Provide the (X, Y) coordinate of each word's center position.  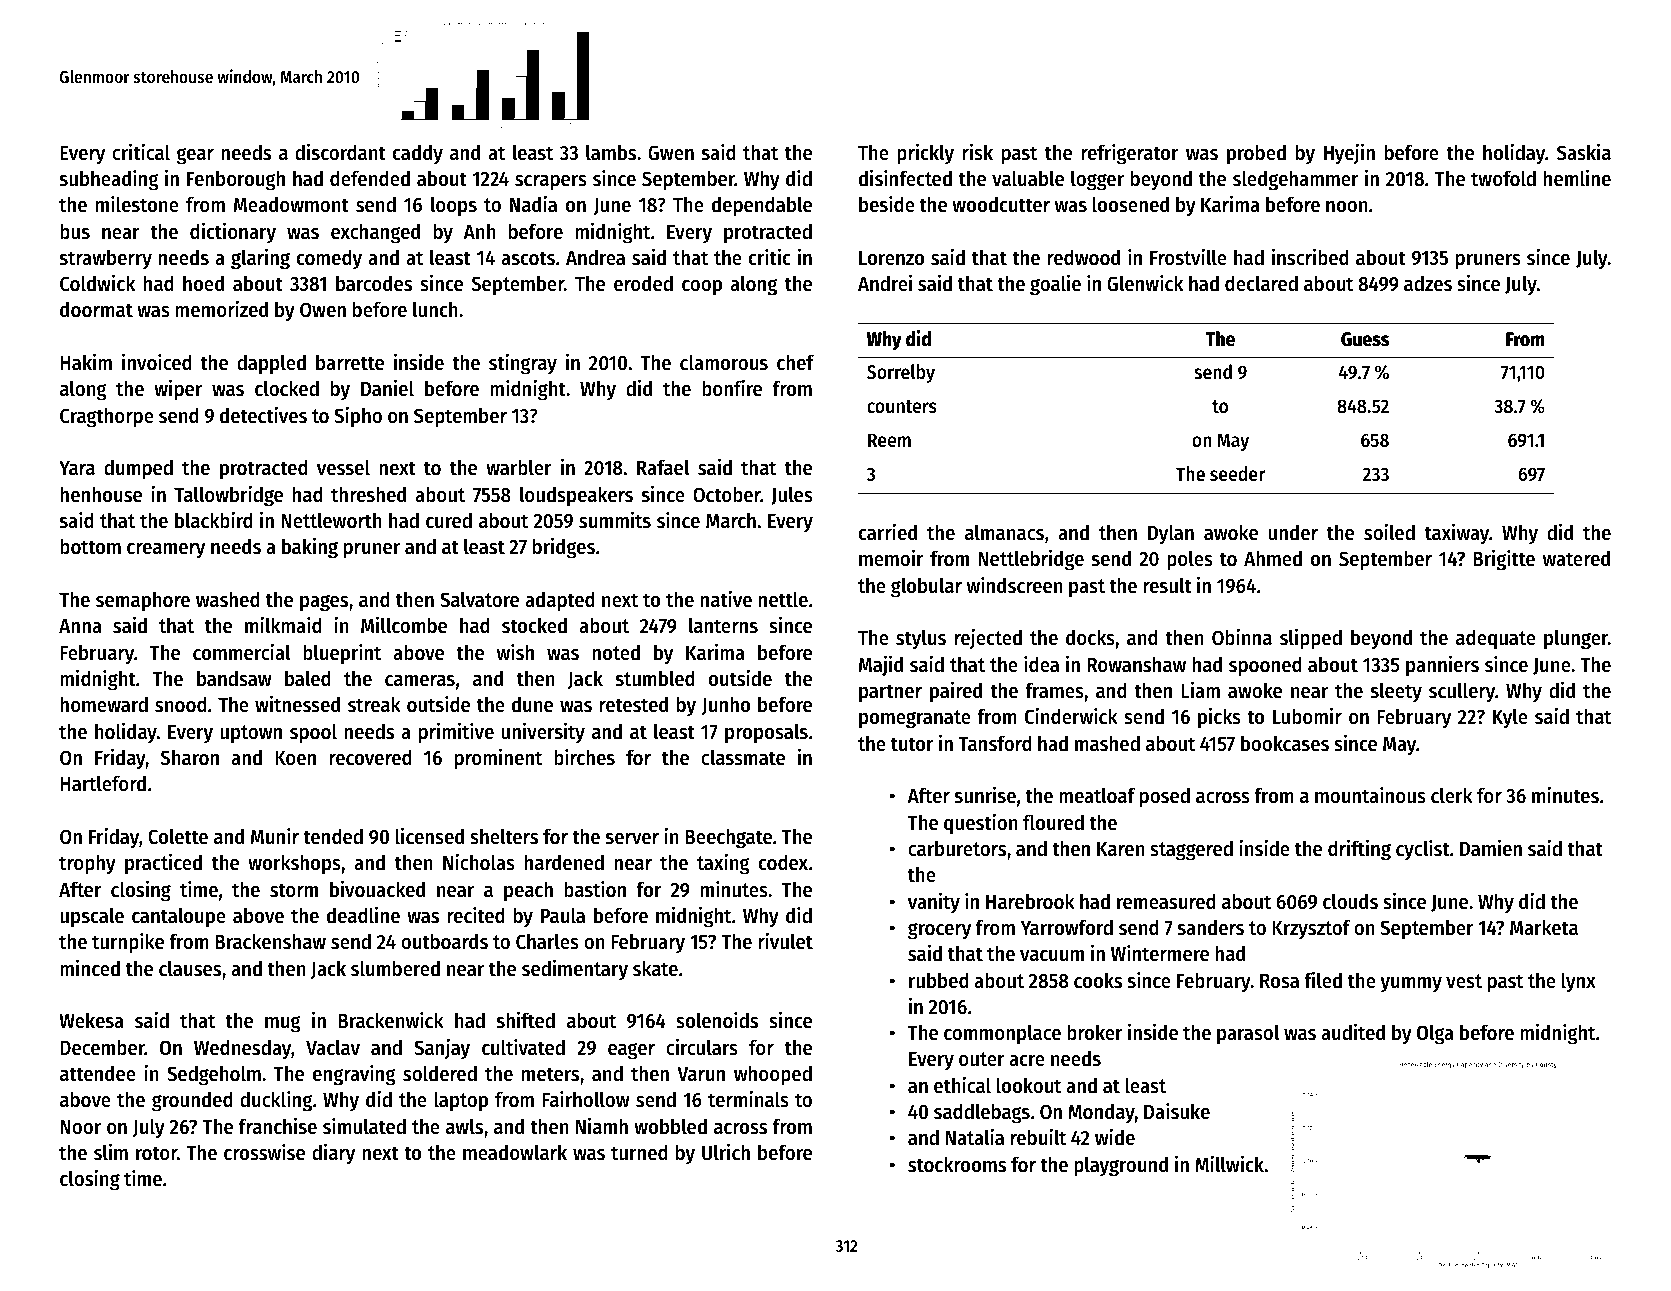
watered (1576, 558)
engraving (354, 1075)
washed (228, 599)
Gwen (671, 153)
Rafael (663, 467)
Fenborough (236, 180)
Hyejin (1349, 154)
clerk (1452, 795)
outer (982, 1059)
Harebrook (1030, 901)
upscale (92, 917)
